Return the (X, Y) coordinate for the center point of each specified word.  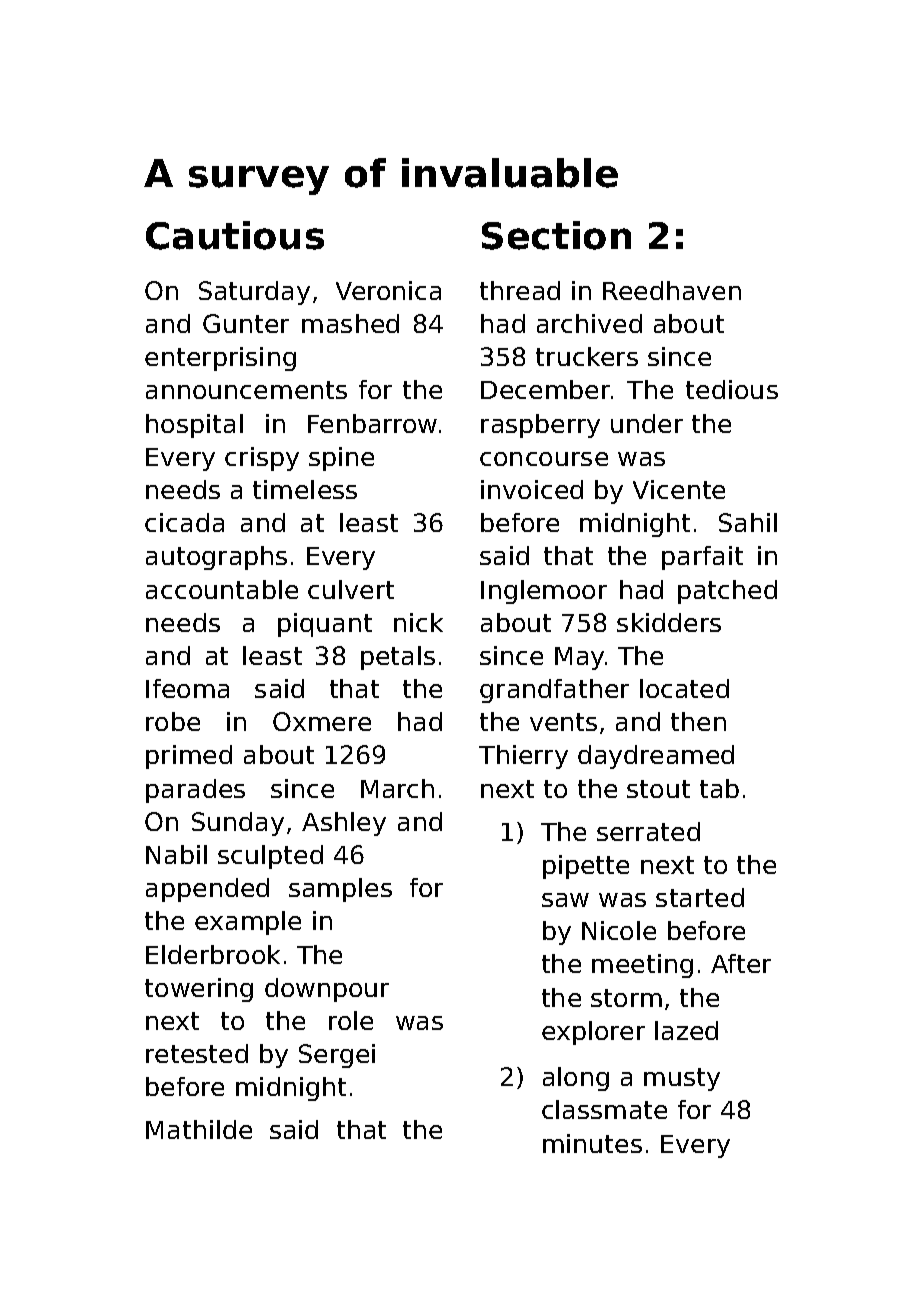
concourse (544, 459)
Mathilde (199, 1129)
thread (520, 290)
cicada (184, 522)
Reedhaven (672, 290)
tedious (732, 389)
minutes (592, 1143)
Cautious (235, 235)
